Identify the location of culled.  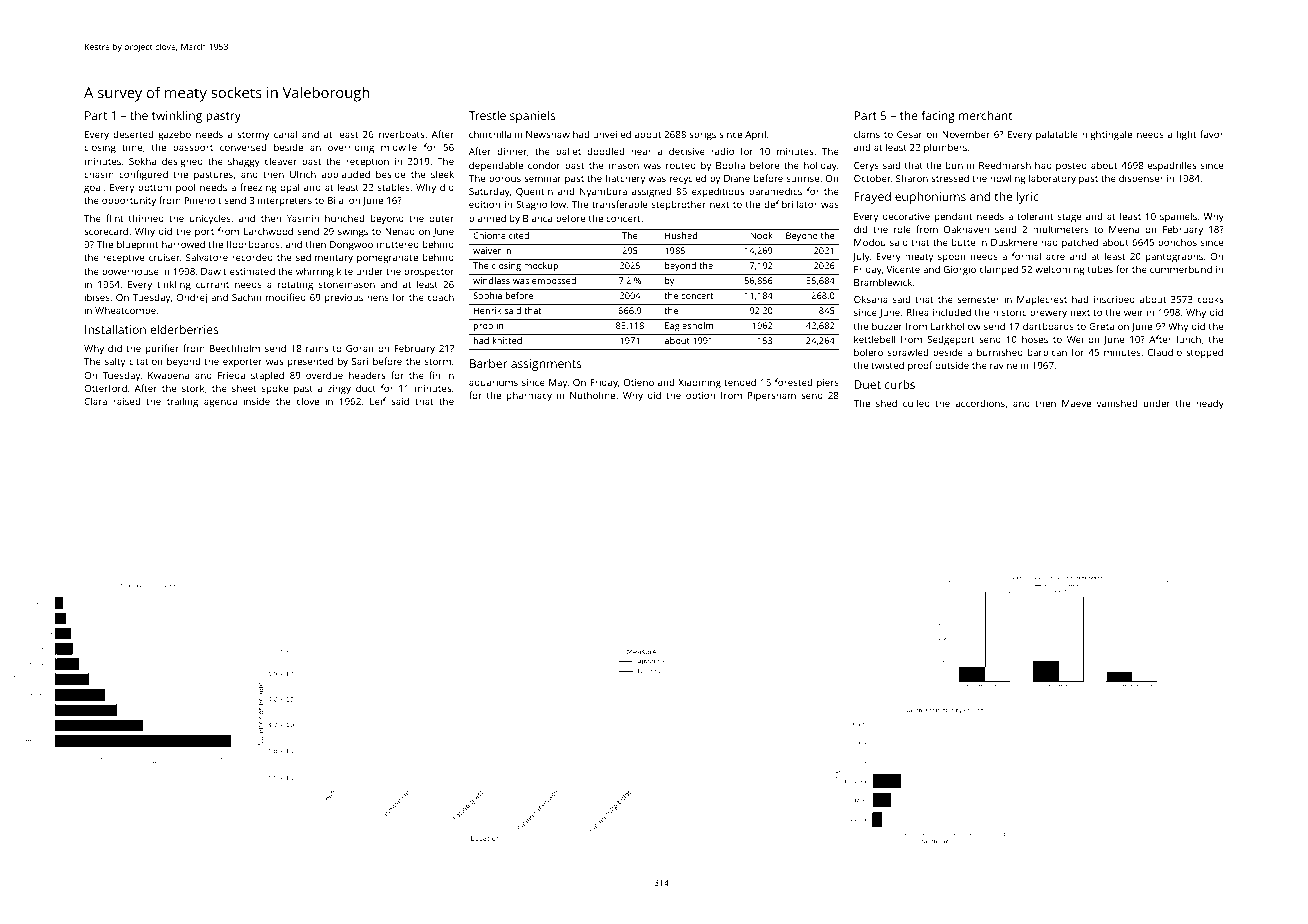
(916, 403).
